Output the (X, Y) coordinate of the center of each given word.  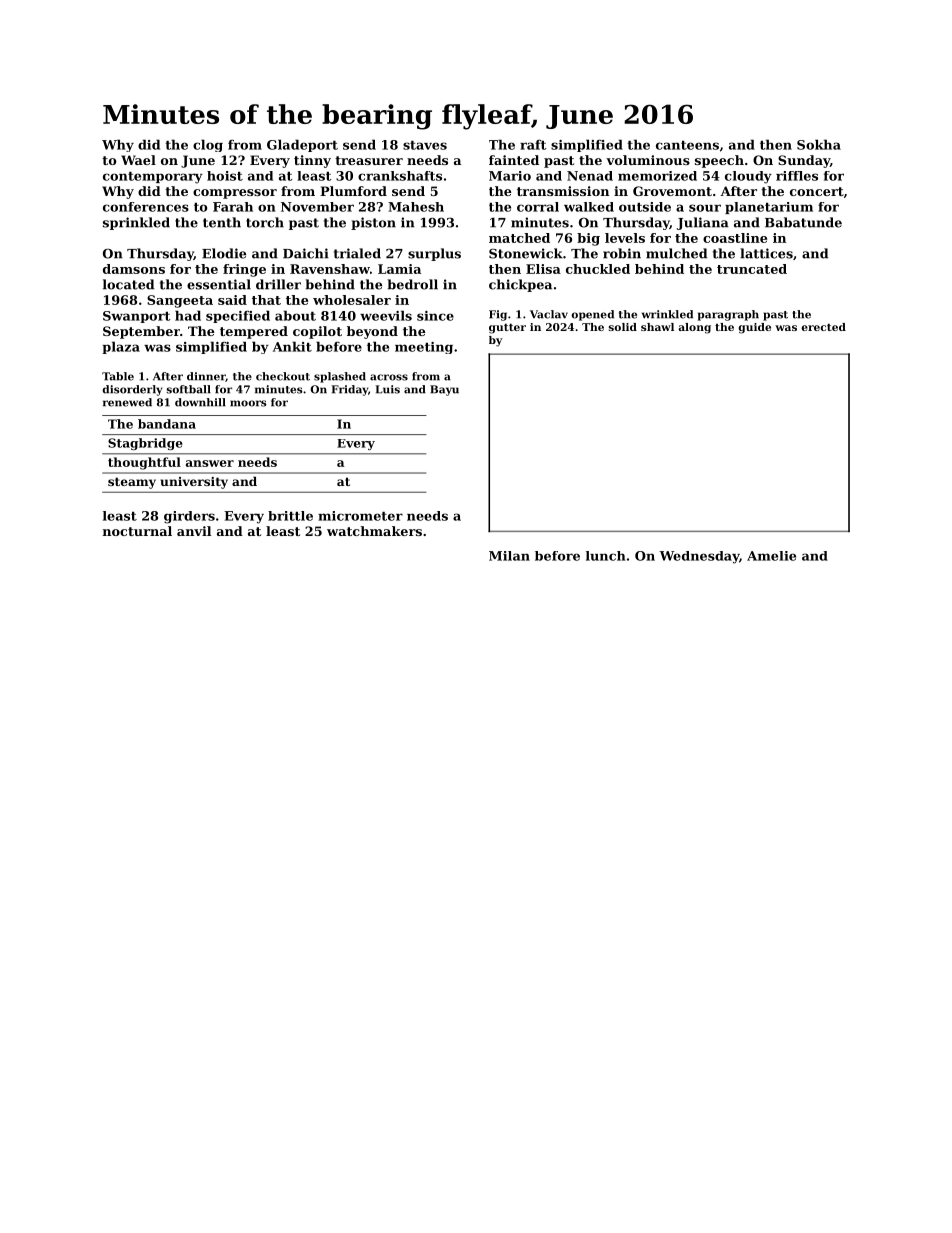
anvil (194, 531)
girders (189, 517)
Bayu (444, 390)
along (694, 328)
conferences (146, 207)
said (232, 300)
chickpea (520, 285)
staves (425, 145)
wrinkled (667, 314)
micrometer (360, 516)
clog (208, 145)
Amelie (771, 556)
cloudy (748, 177)
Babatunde (803, 222)
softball (188, 389)
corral (538, 207)
